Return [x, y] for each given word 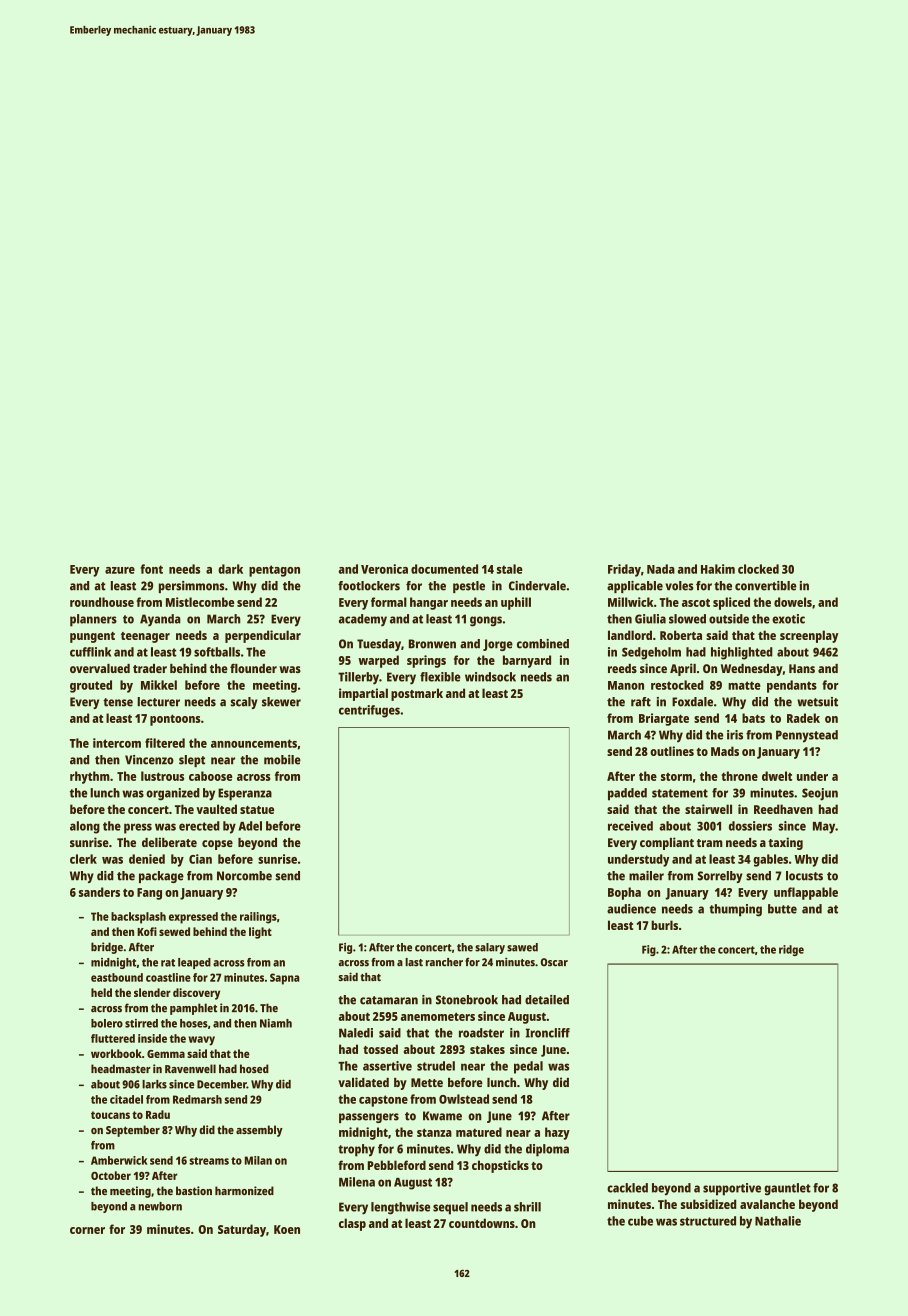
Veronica [384, 569]
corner [87, 1230]
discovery [196, 994]
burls [664, 925]
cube [640, 1221]
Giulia [650, 619]
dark [230, 569]
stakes [487, 1049]
